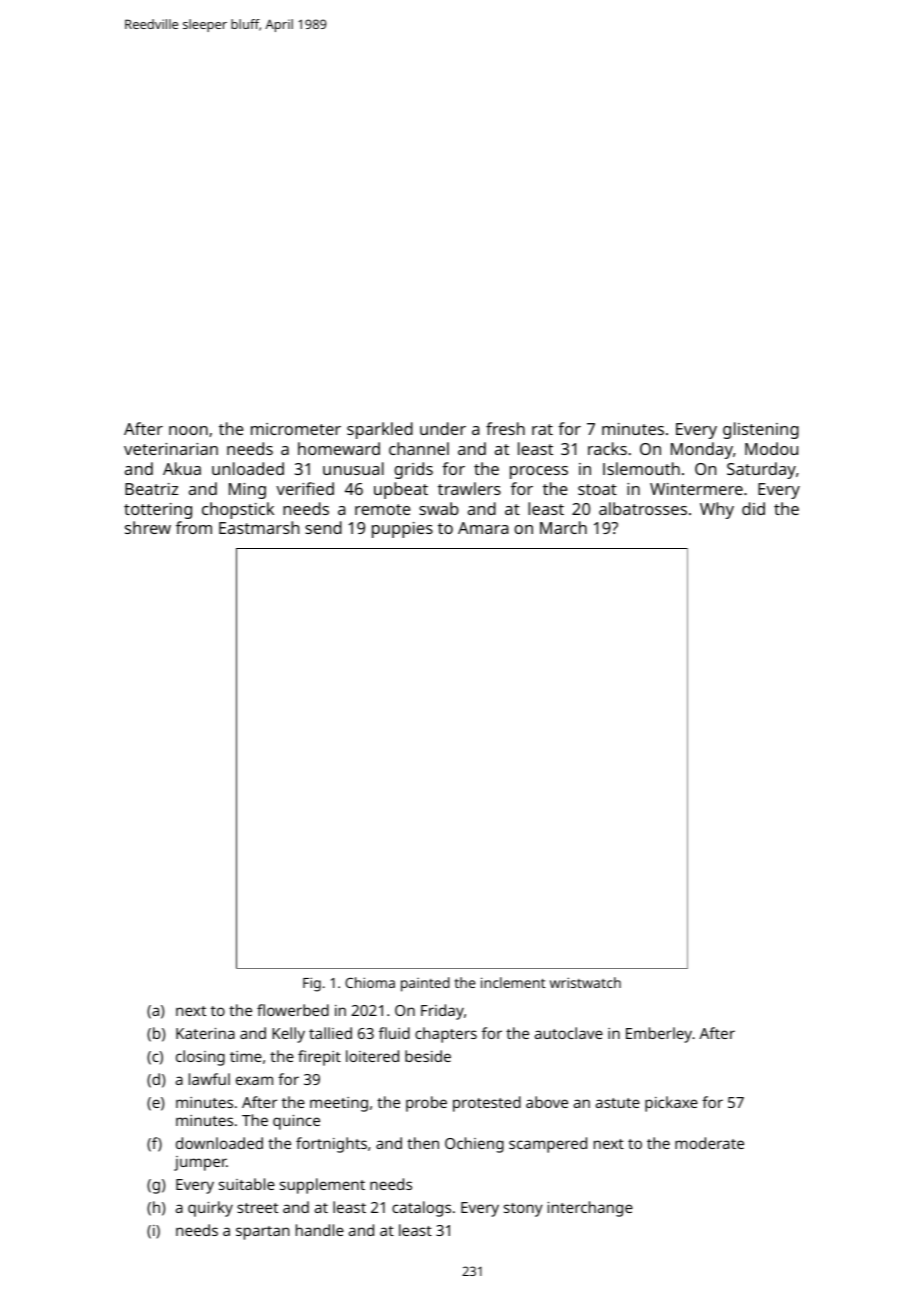  I want to click on wristwatch, so click(585, 982).
